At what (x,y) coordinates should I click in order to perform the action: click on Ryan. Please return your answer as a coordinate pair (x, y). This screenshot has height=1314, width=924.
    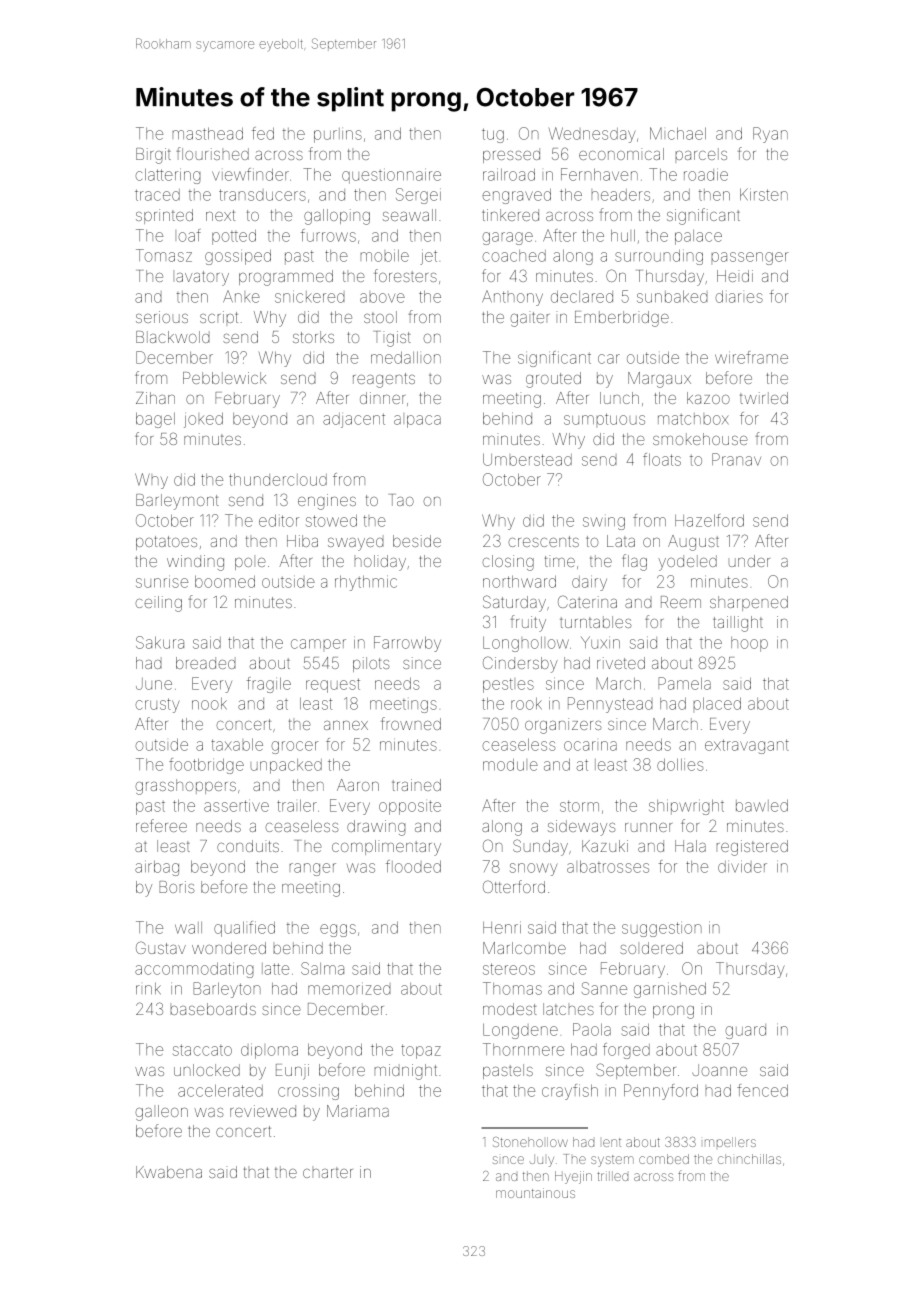
    Looking at the image, I should click on (770, 135).
